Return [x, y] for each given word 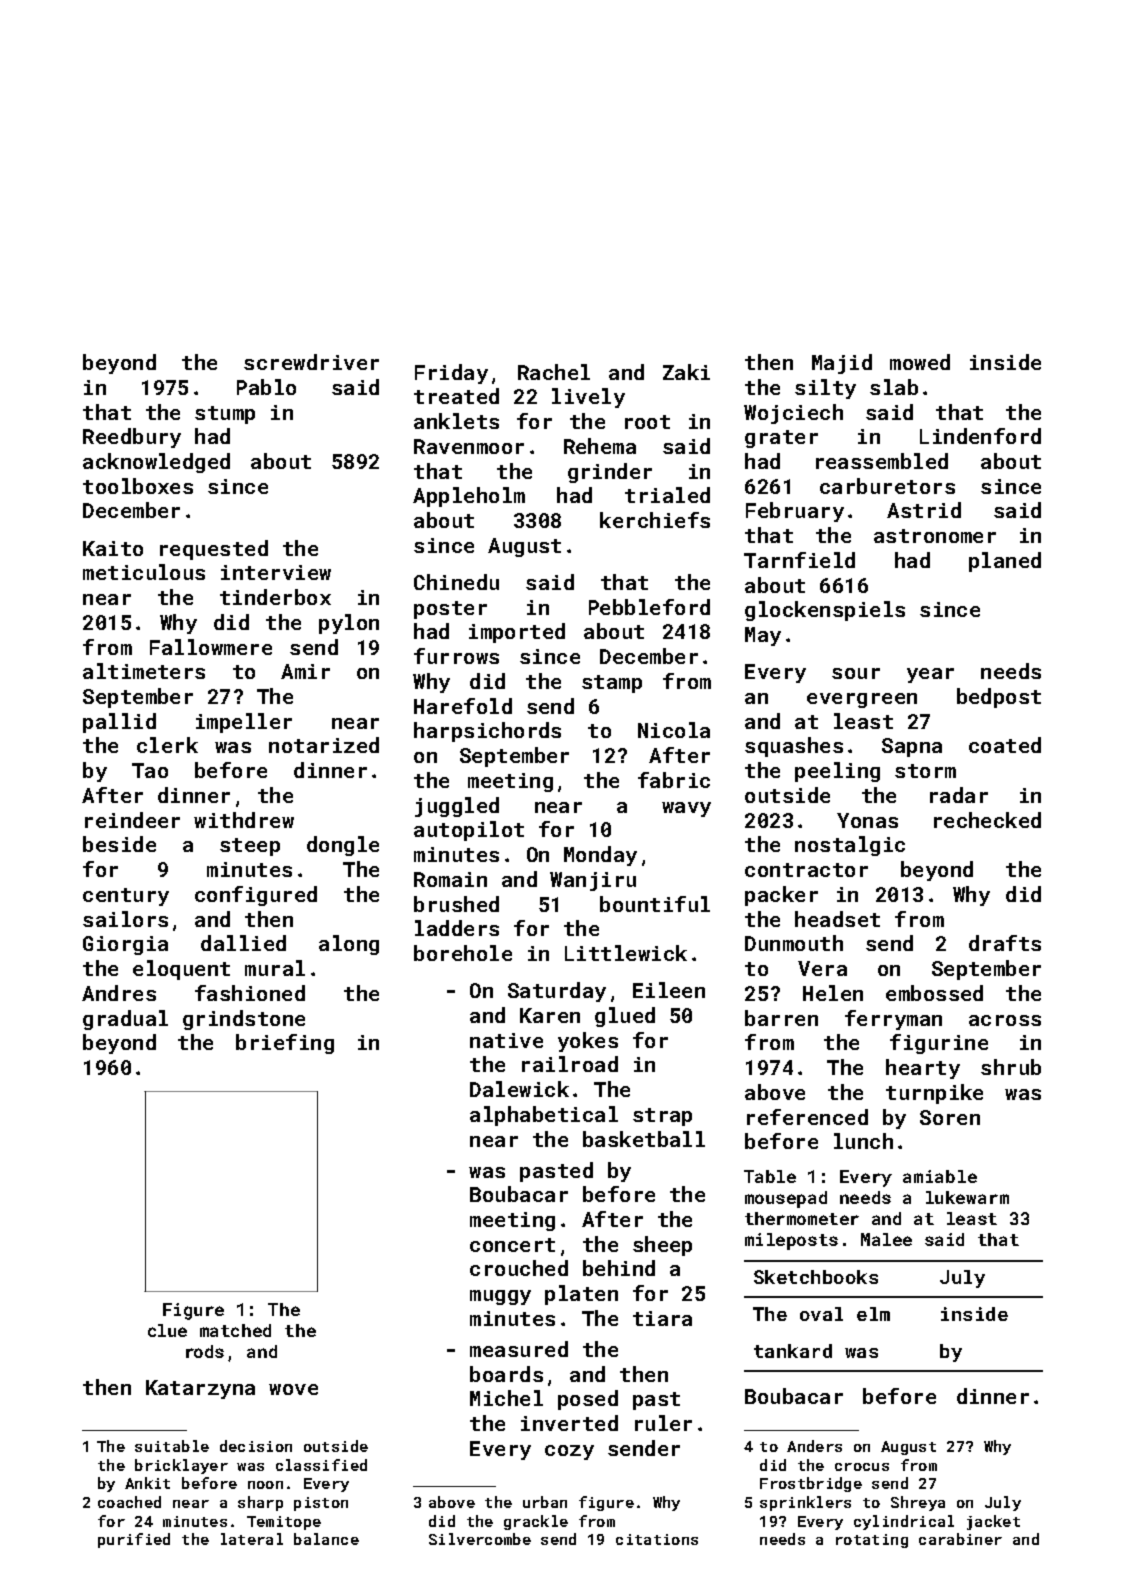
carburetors [887, 486]
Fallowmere [211, 647]
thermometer [802, 1218]
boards [506, 1374]
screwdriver [311, 362]
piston [321, 1504]
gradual [125, 1020]
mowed [920, 362]
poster [450, 610]
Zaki [686, 372]
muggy [500, 1297]
